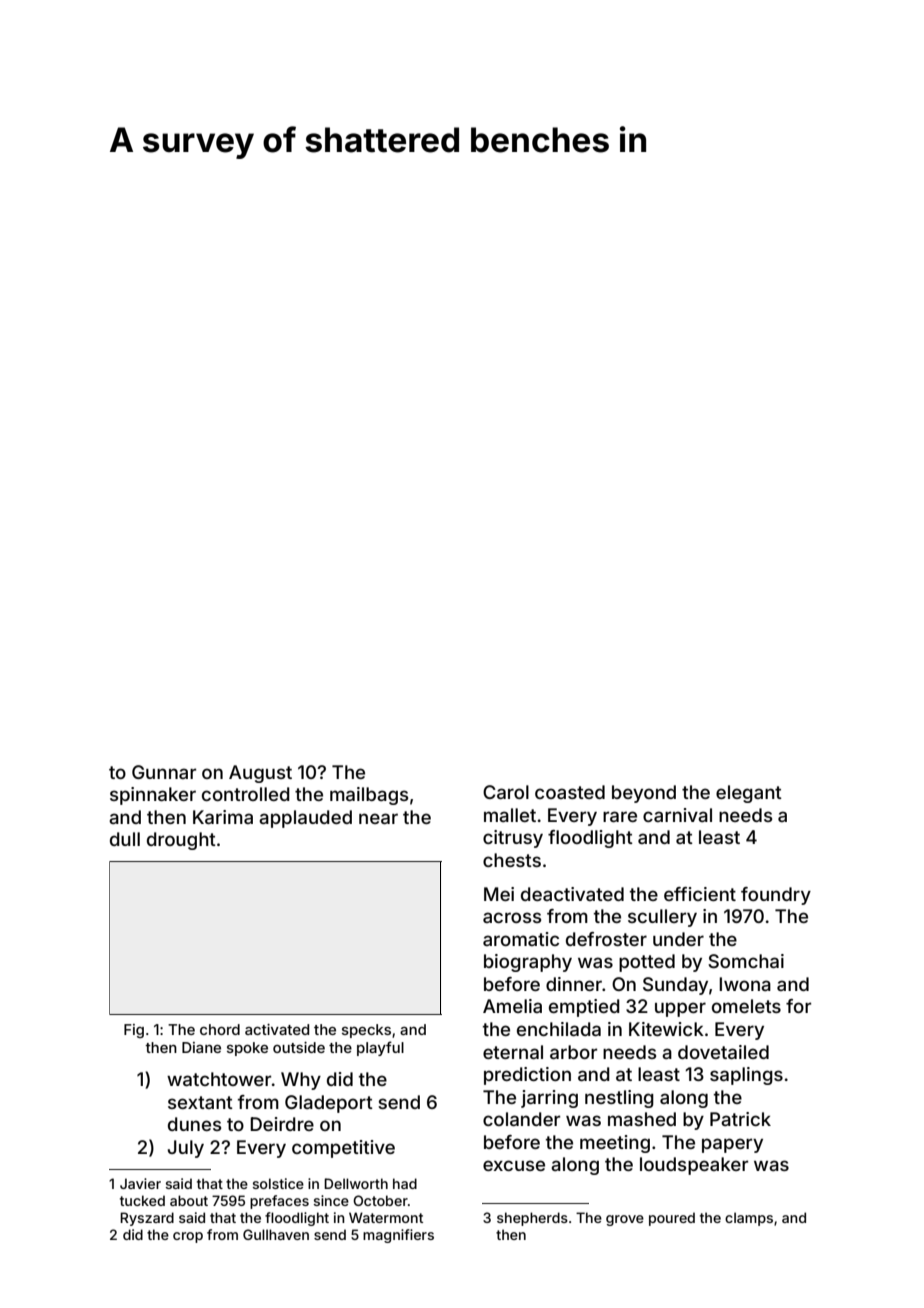  What do you see at coordinates (746, 961) in the document?
I see `Somchai` at bounding box center [746, 961].
